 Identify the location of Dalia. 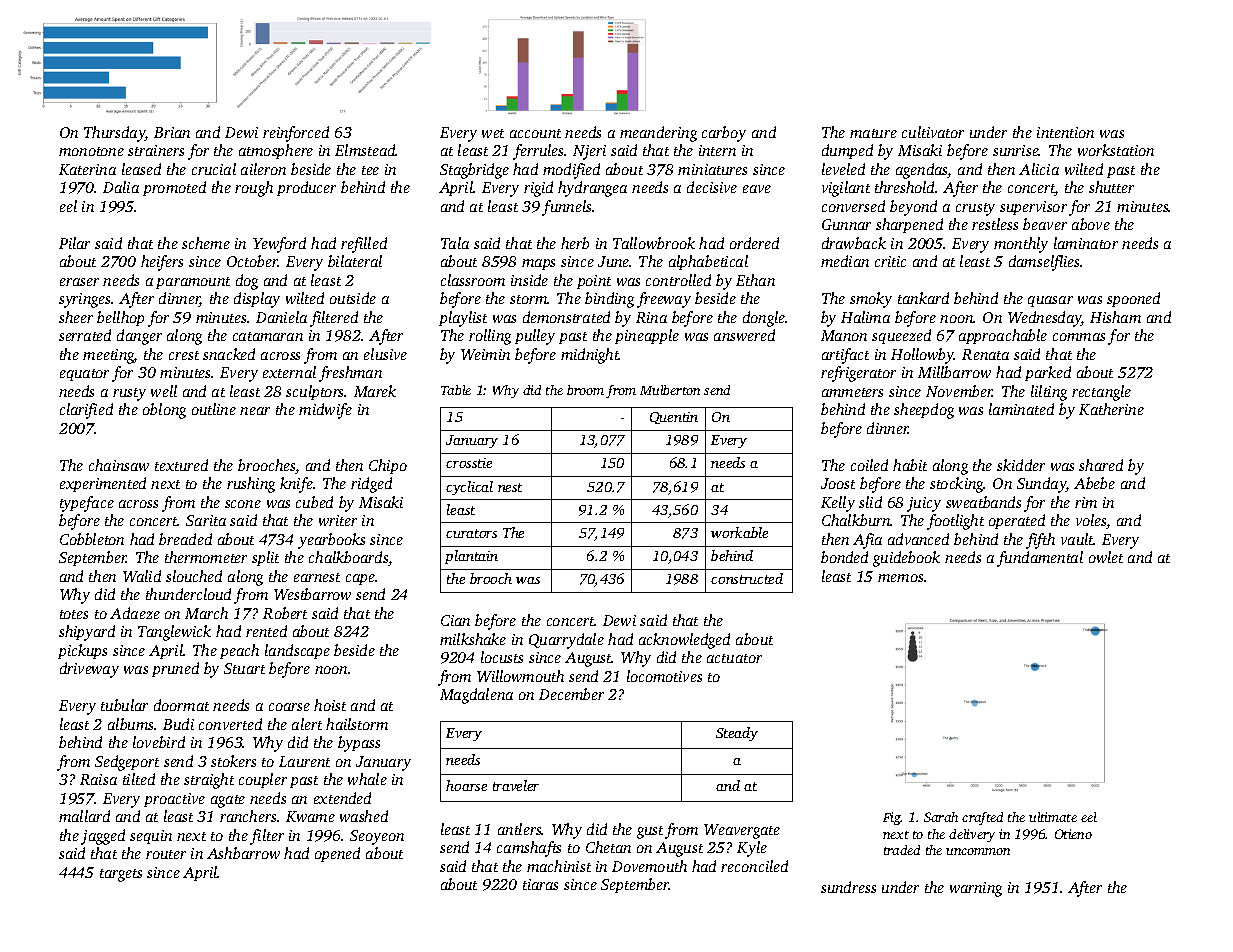
(121, 187).
